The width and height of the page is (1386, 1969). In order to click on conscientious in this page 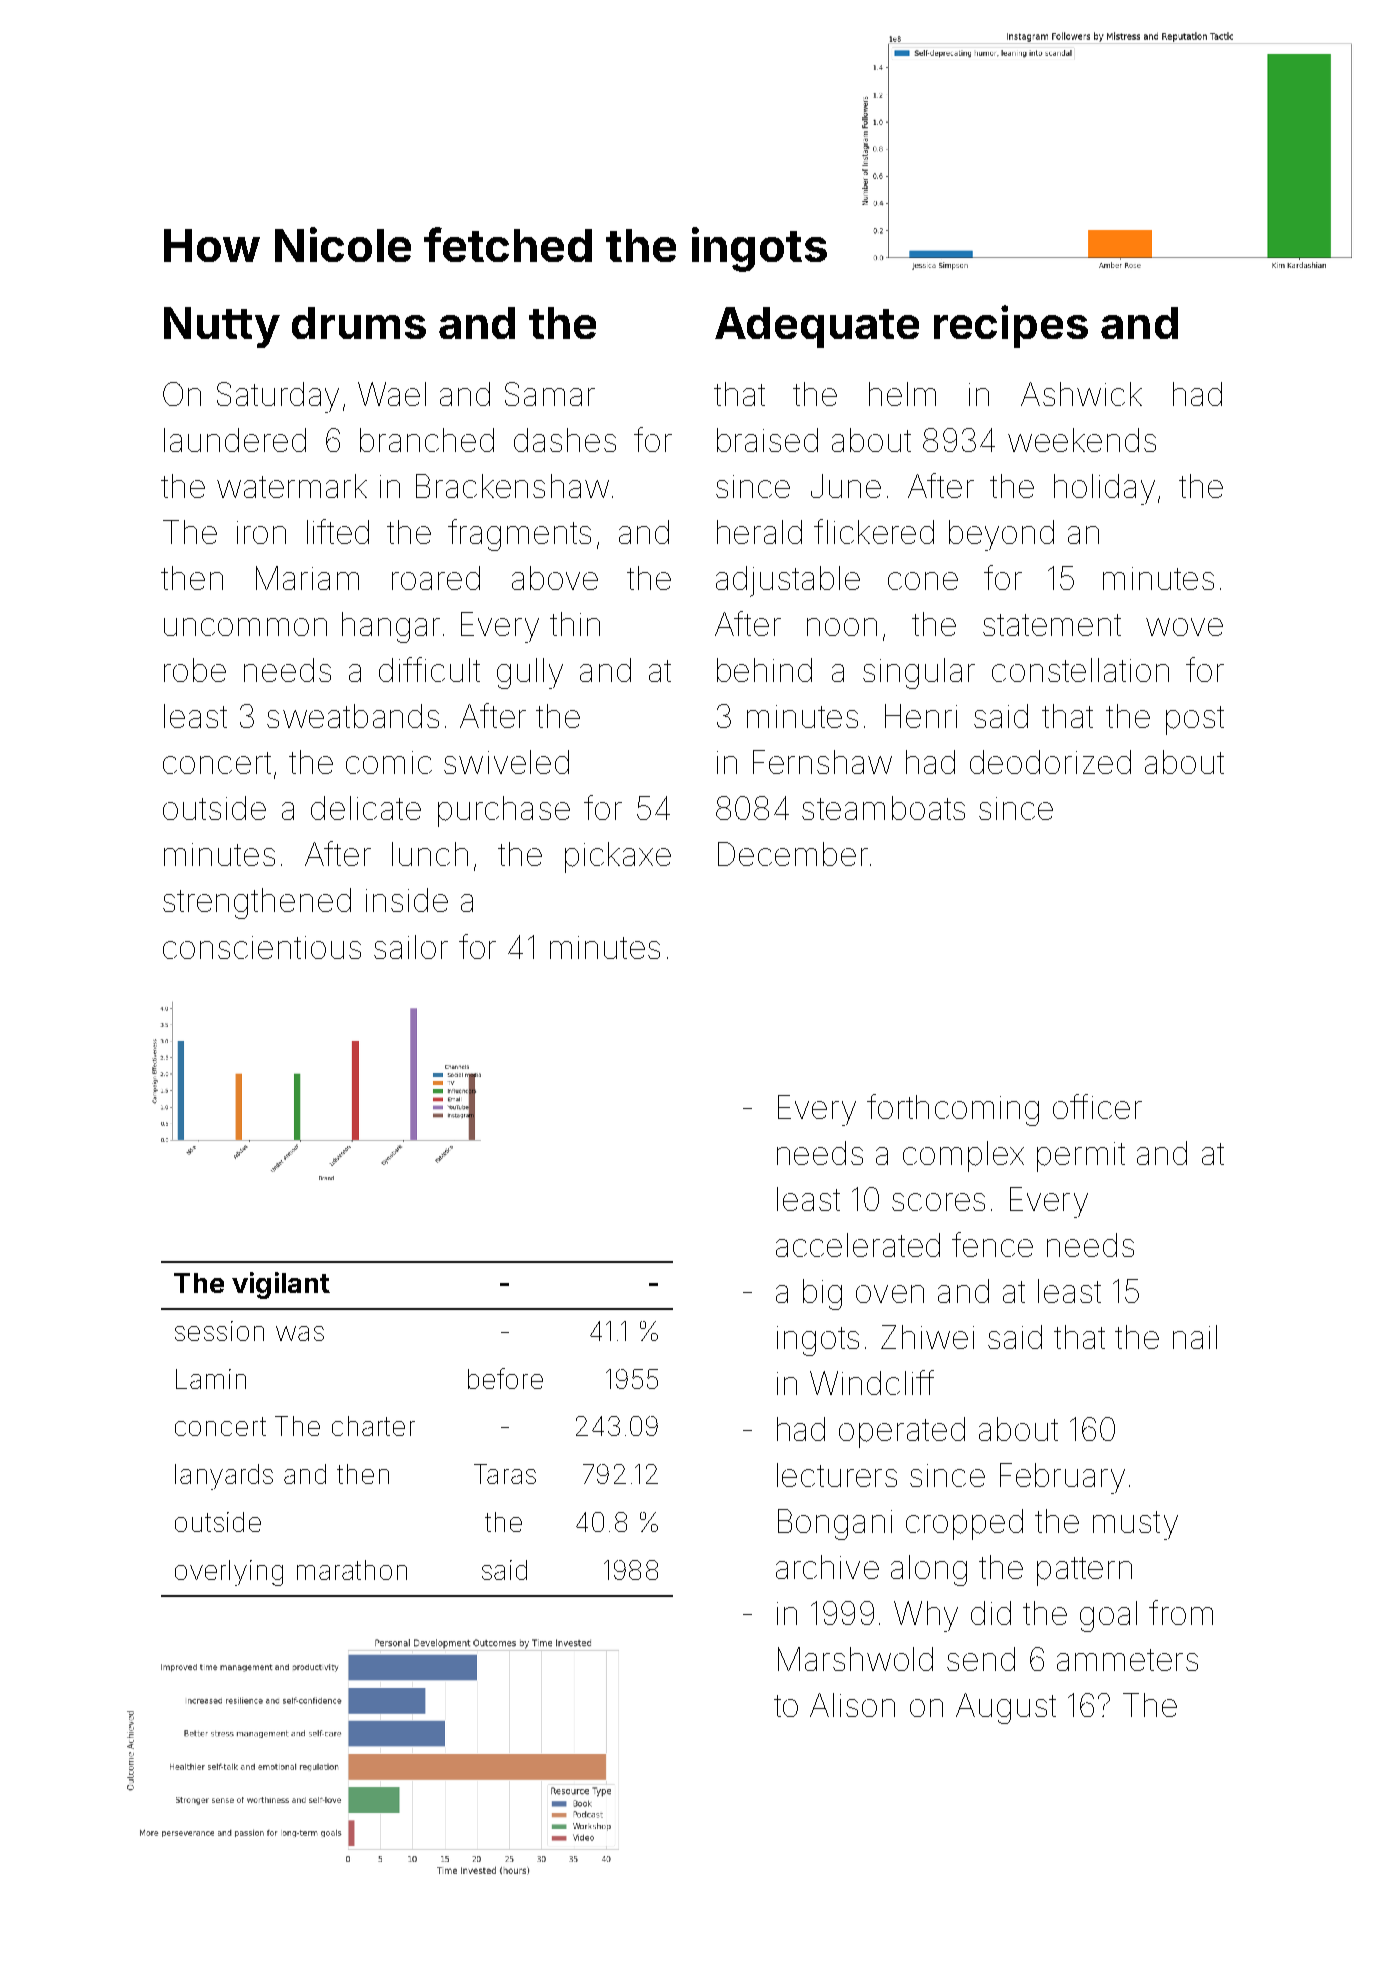, I will do `click(262, 947)`.
